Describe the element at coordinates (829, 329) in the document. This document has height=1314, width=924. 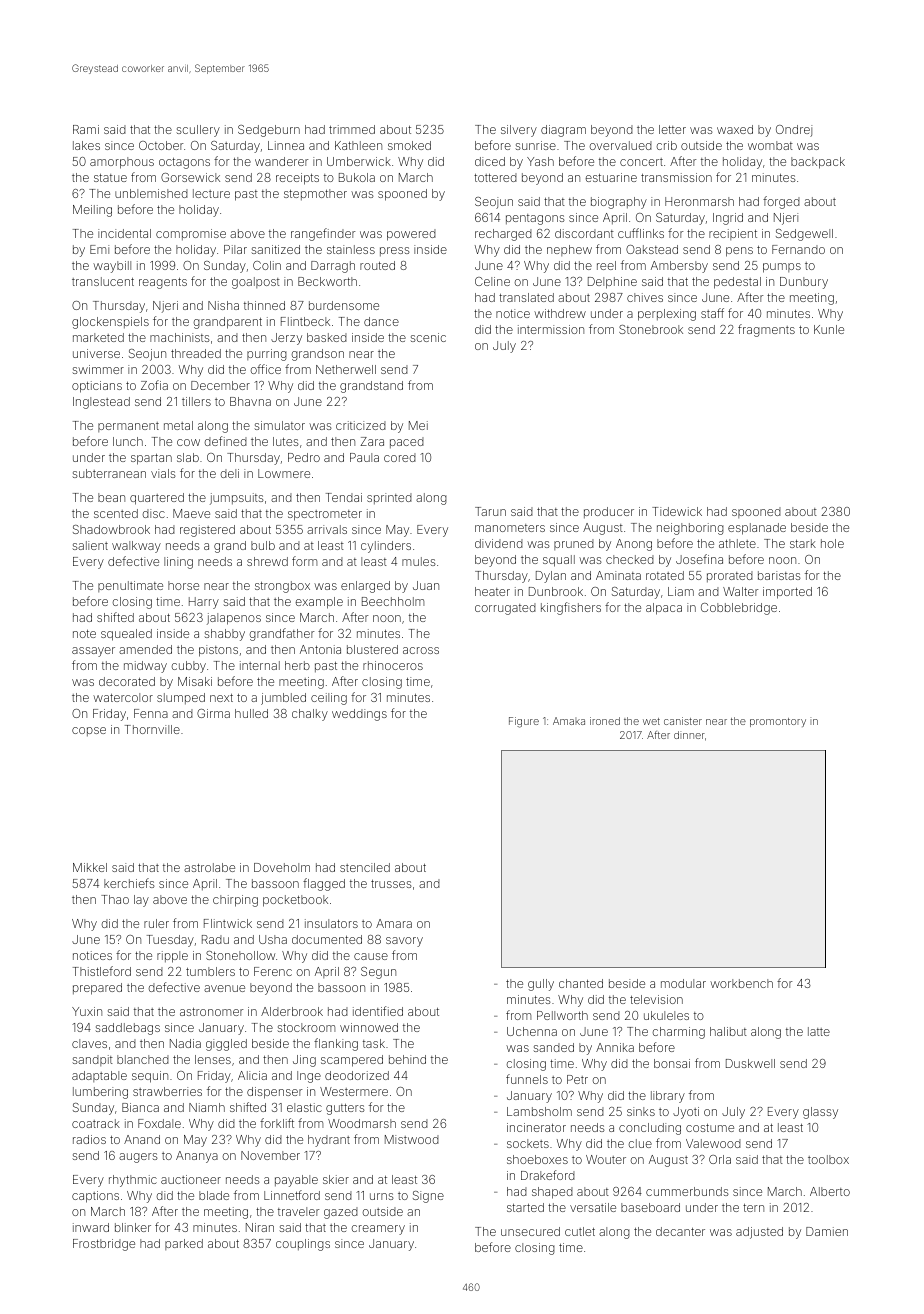
I see `Kunle` at that location.
